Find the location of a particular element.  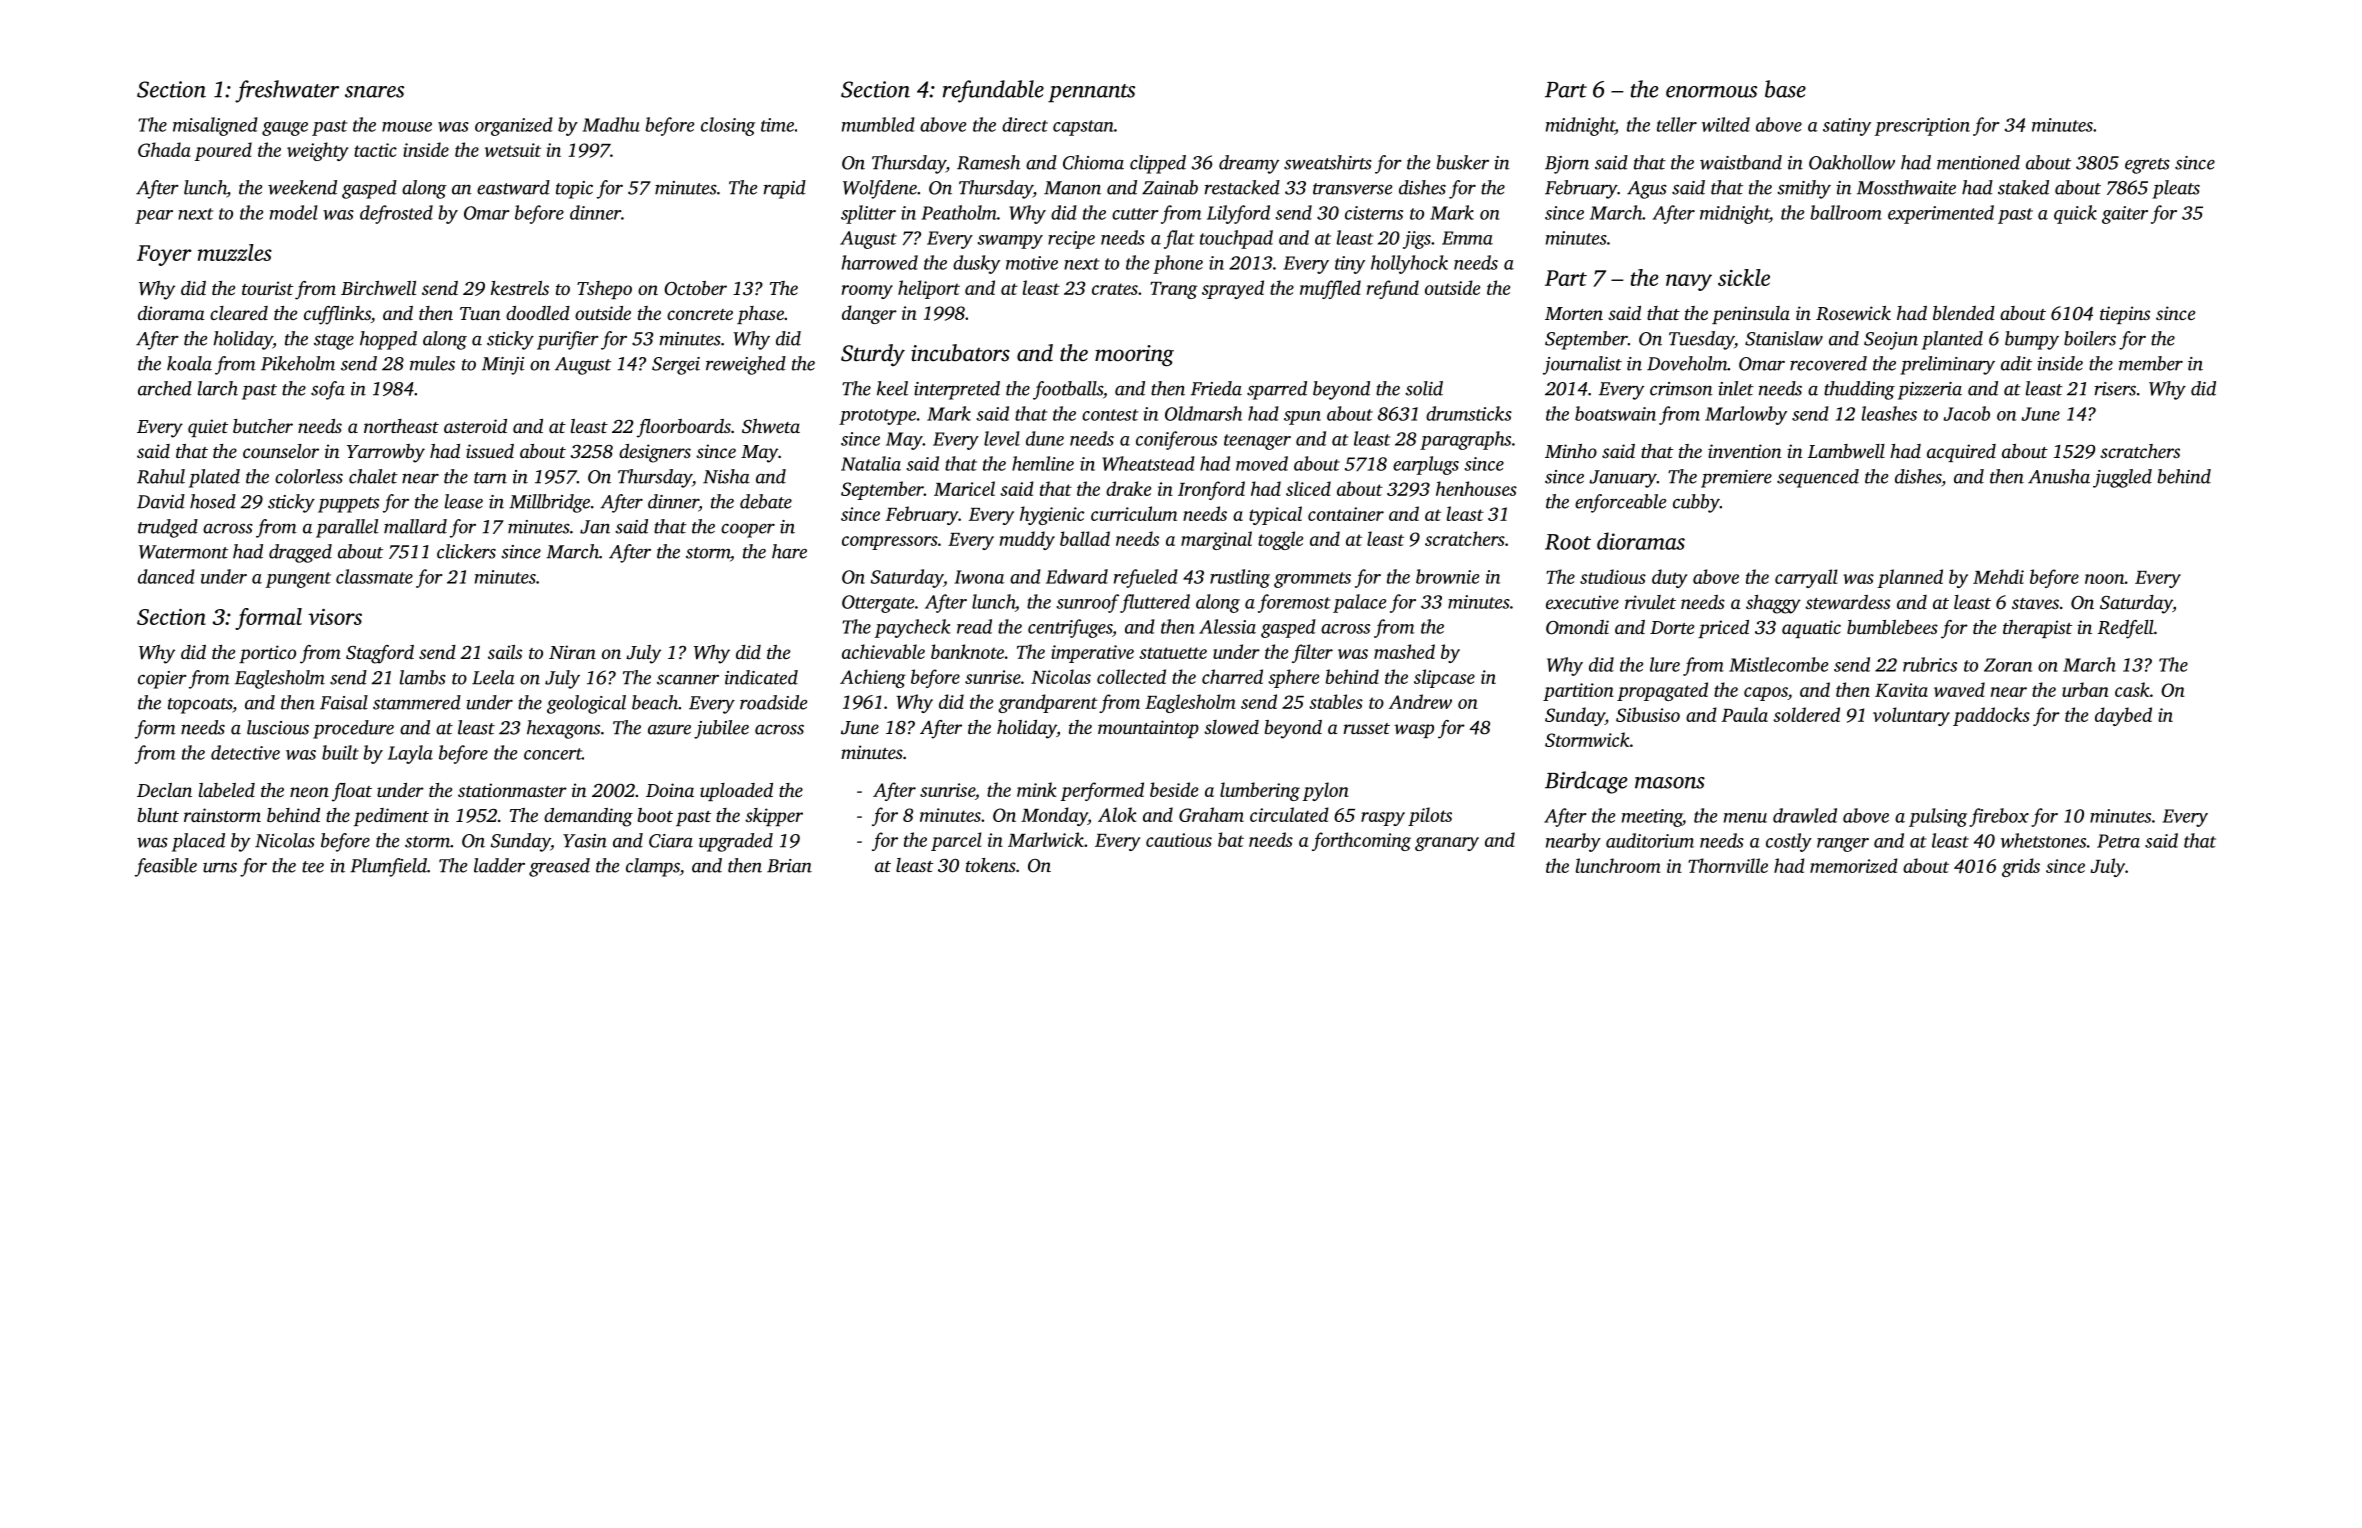

designers is located at coordinates (655, 453).
